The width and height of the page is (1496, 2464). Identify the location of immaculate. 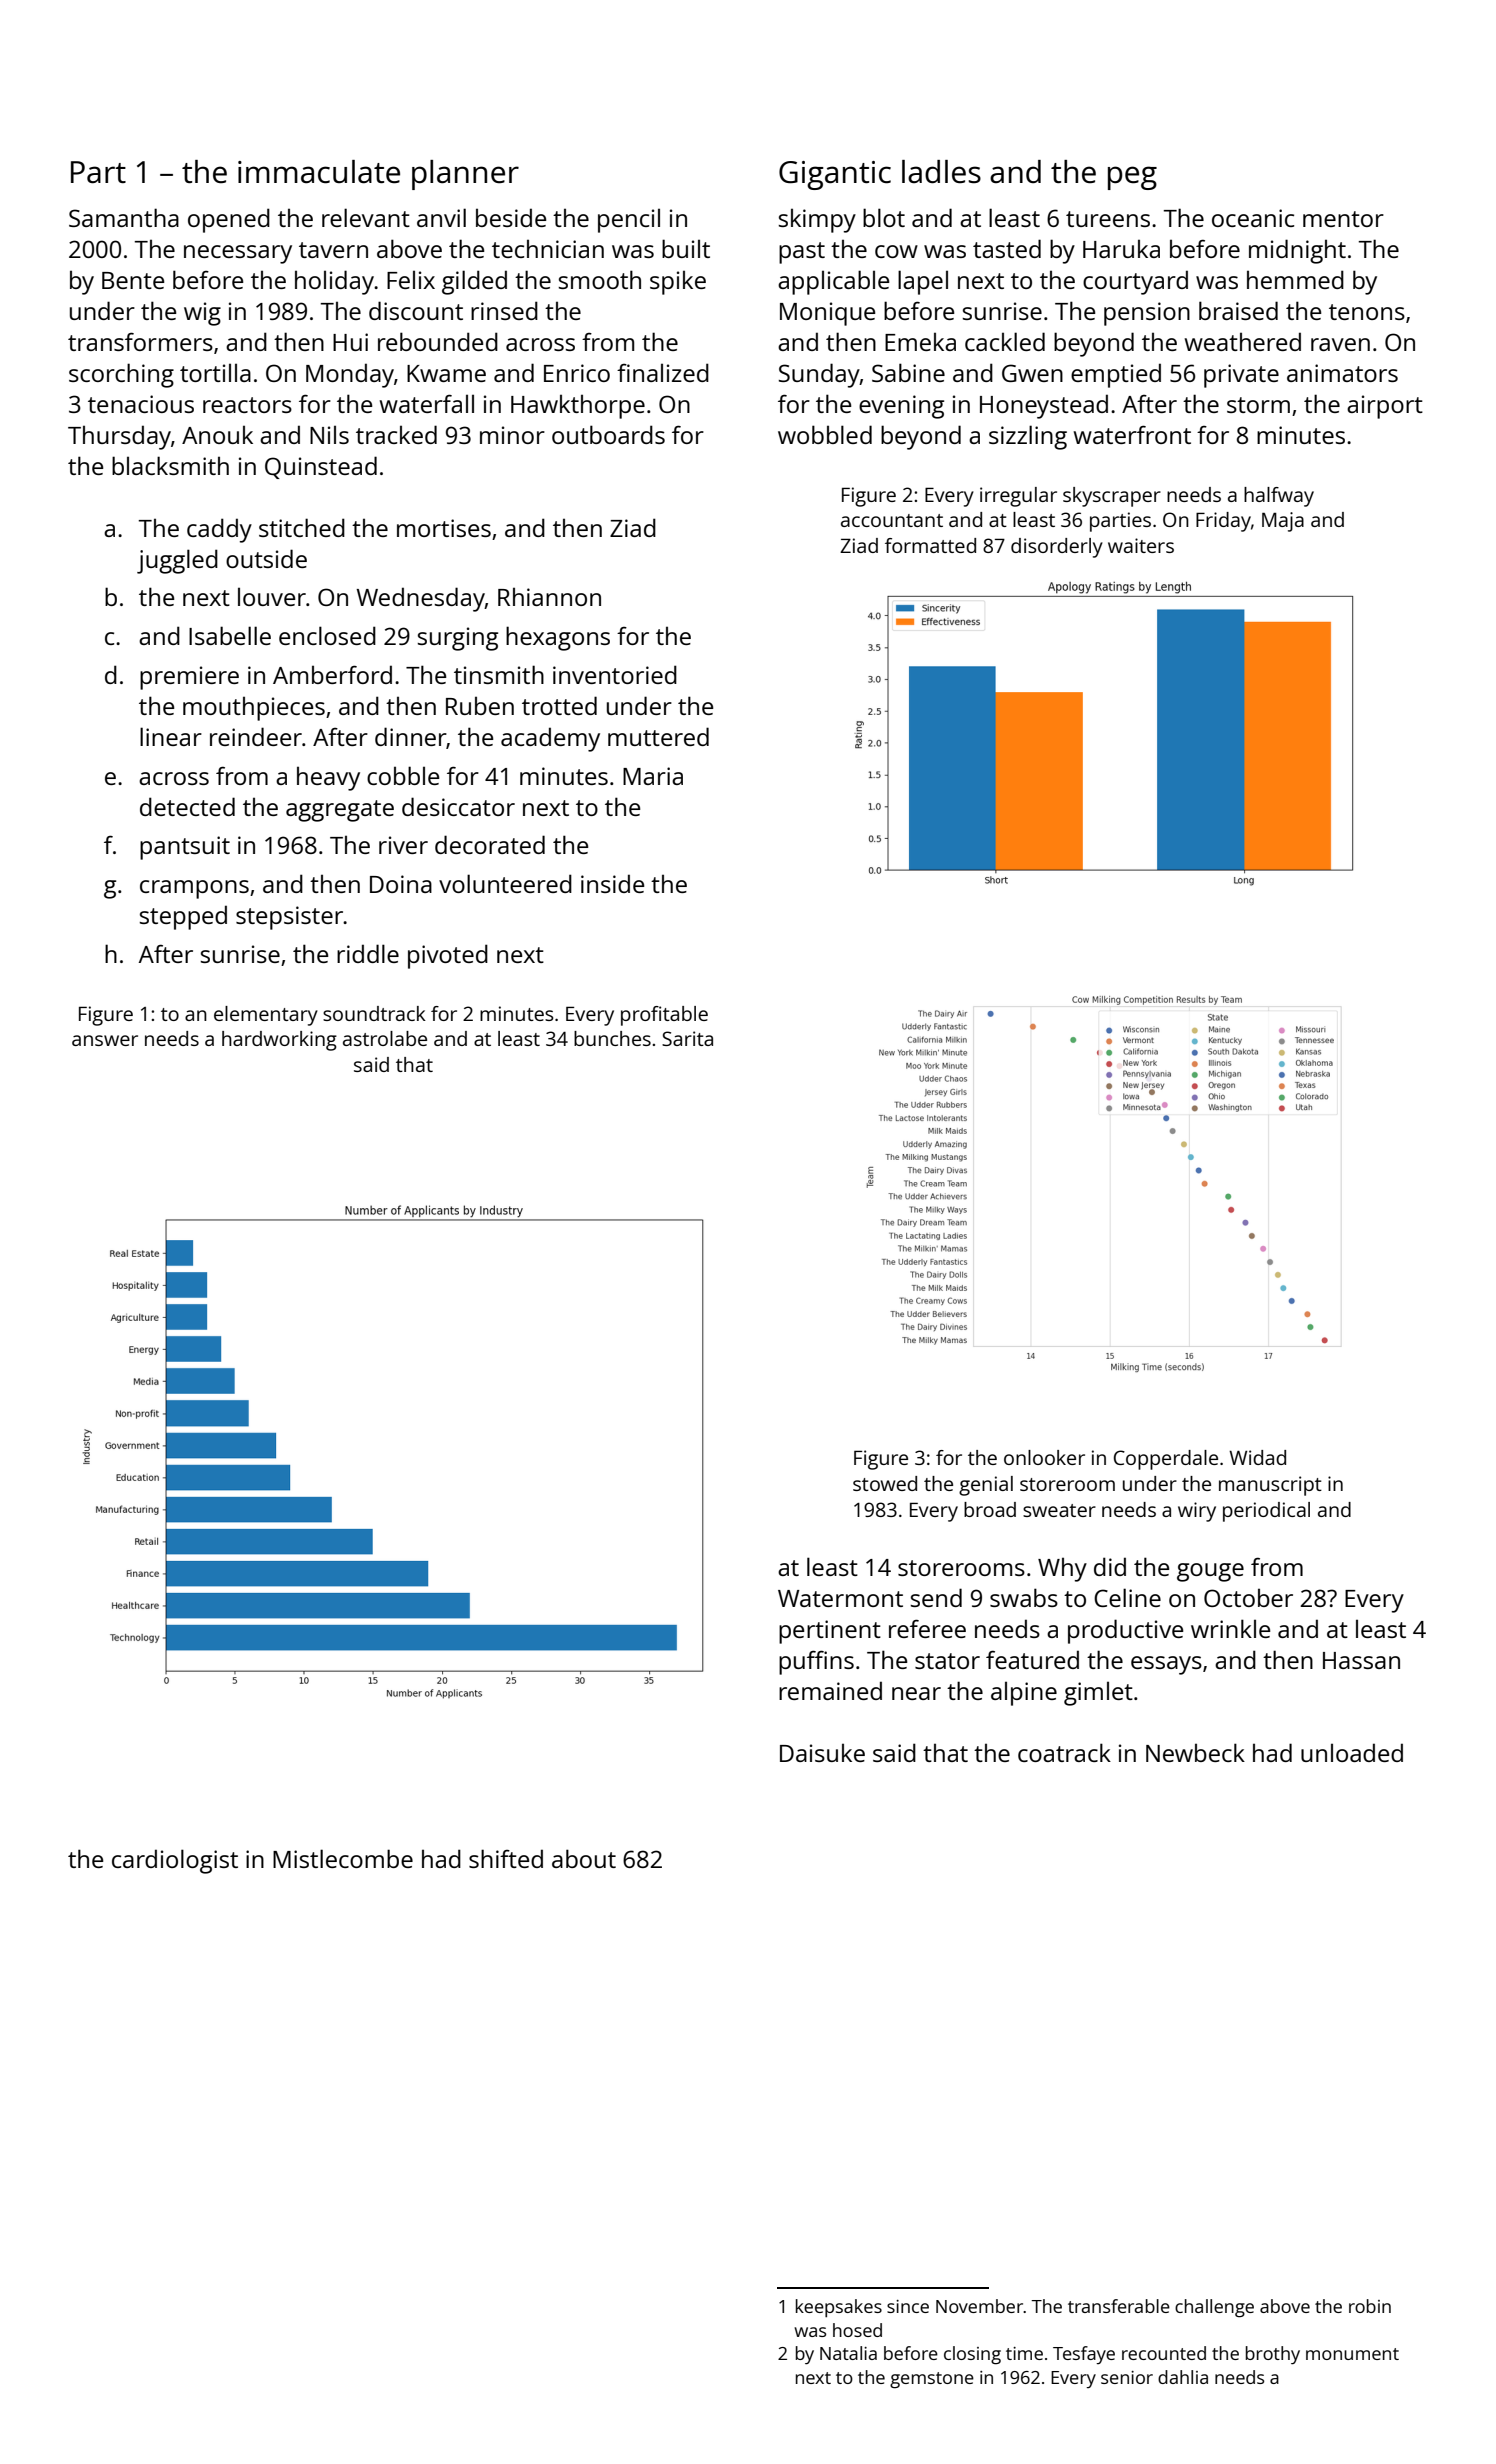
(319, 172).
